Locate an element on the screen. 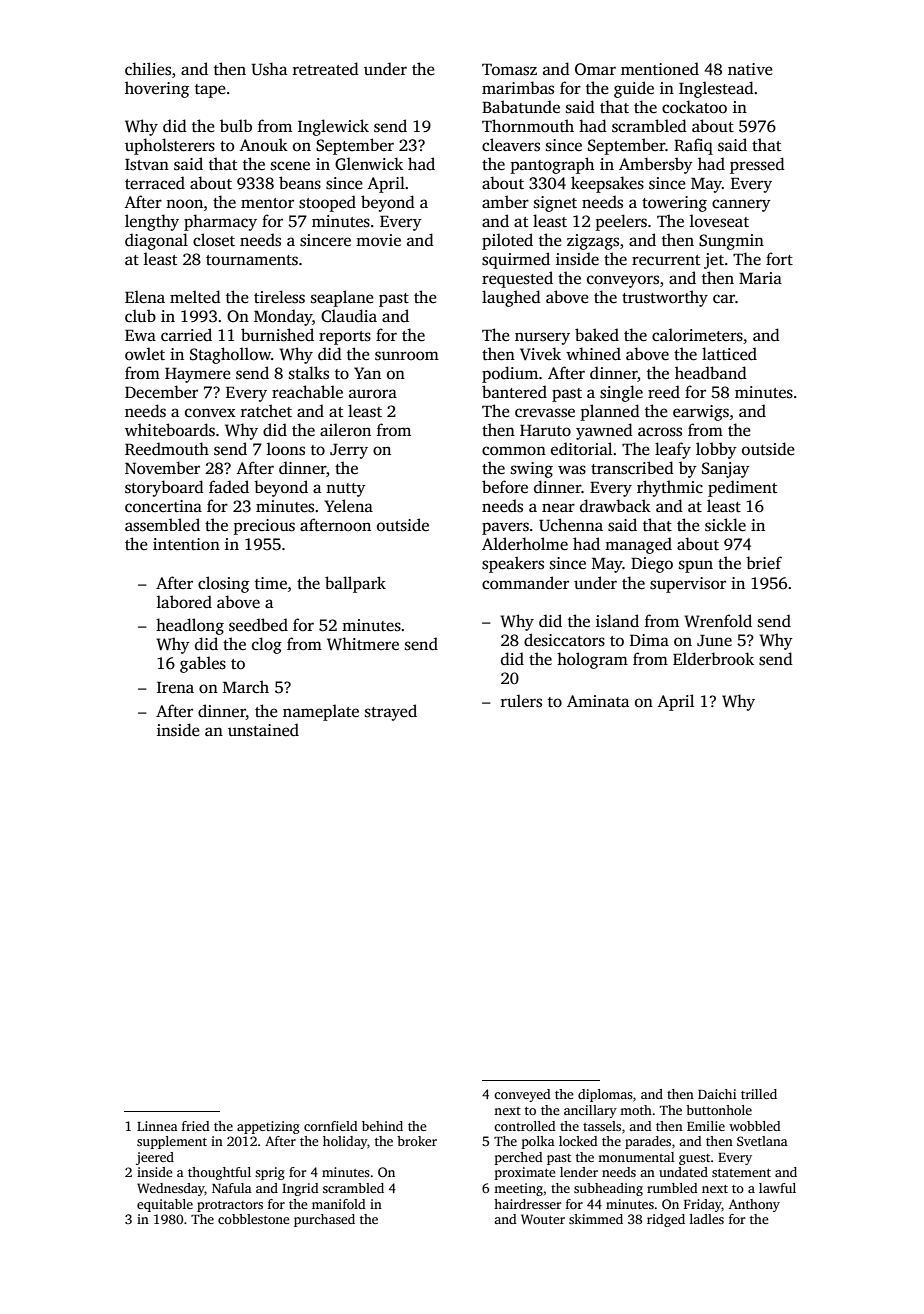  trilled is located at coordinates (759, 1094).
